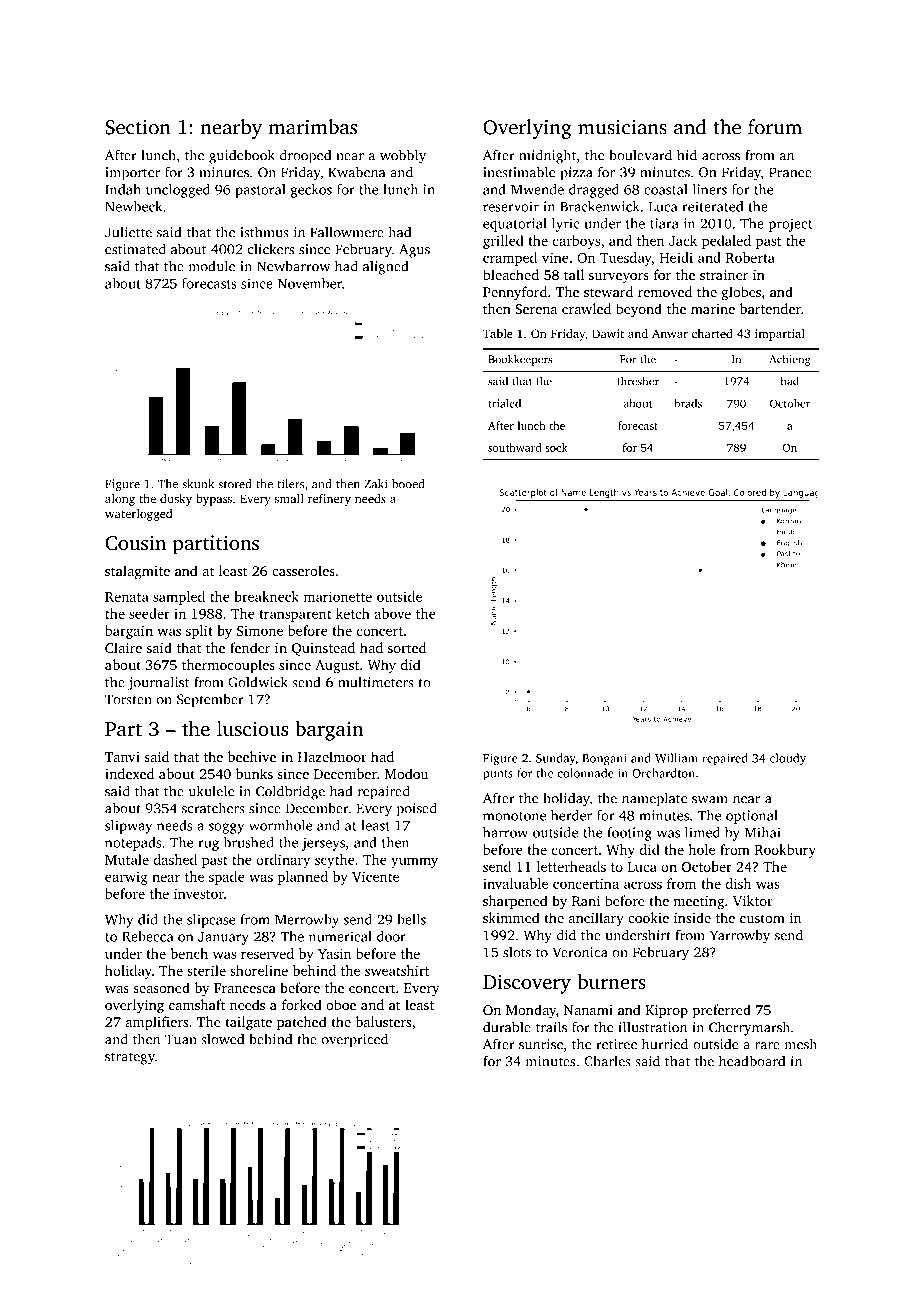 This screenshot has width=924, height=1314. I want to click on Torsten, so click(128, 699).
